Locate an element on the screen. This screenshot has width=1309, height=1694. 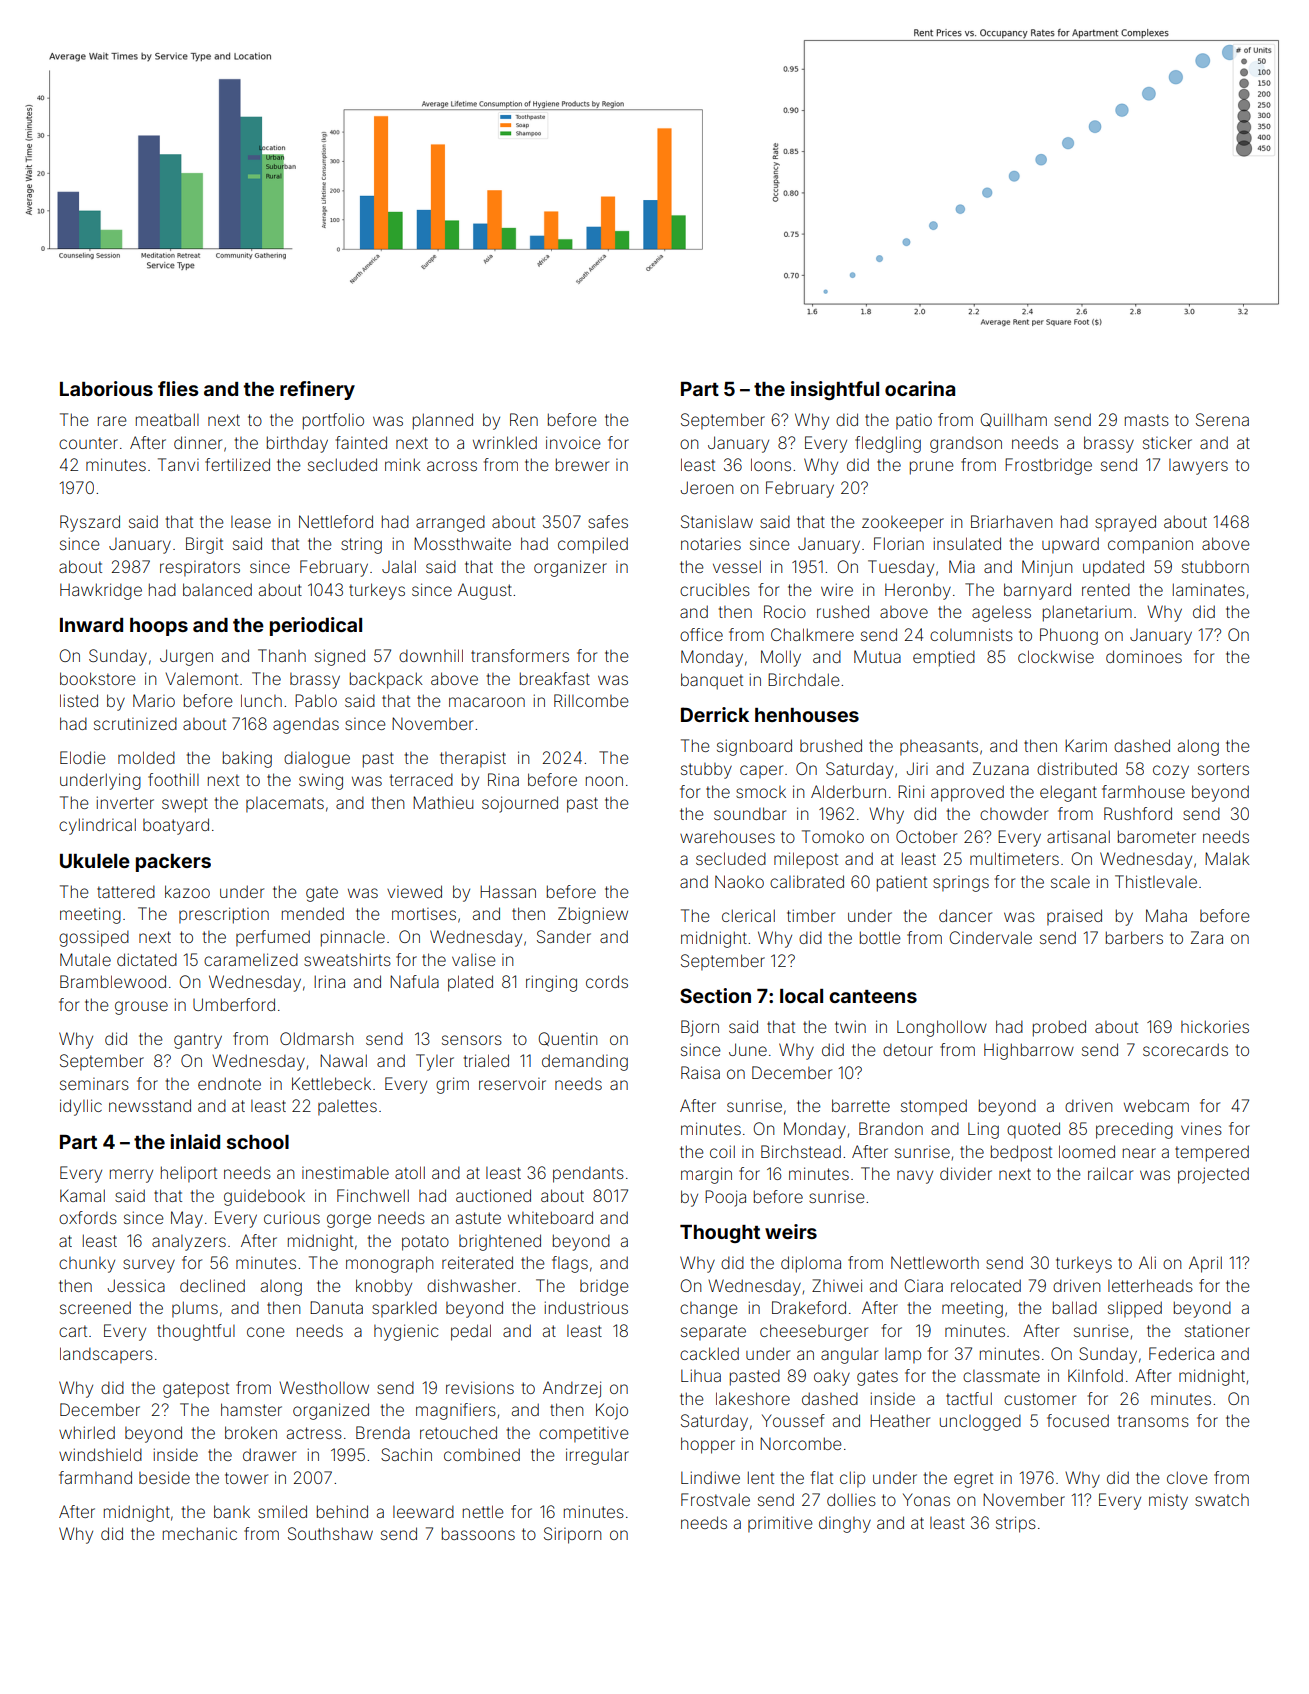
Ukulele is located at coordinates (95, 861).
